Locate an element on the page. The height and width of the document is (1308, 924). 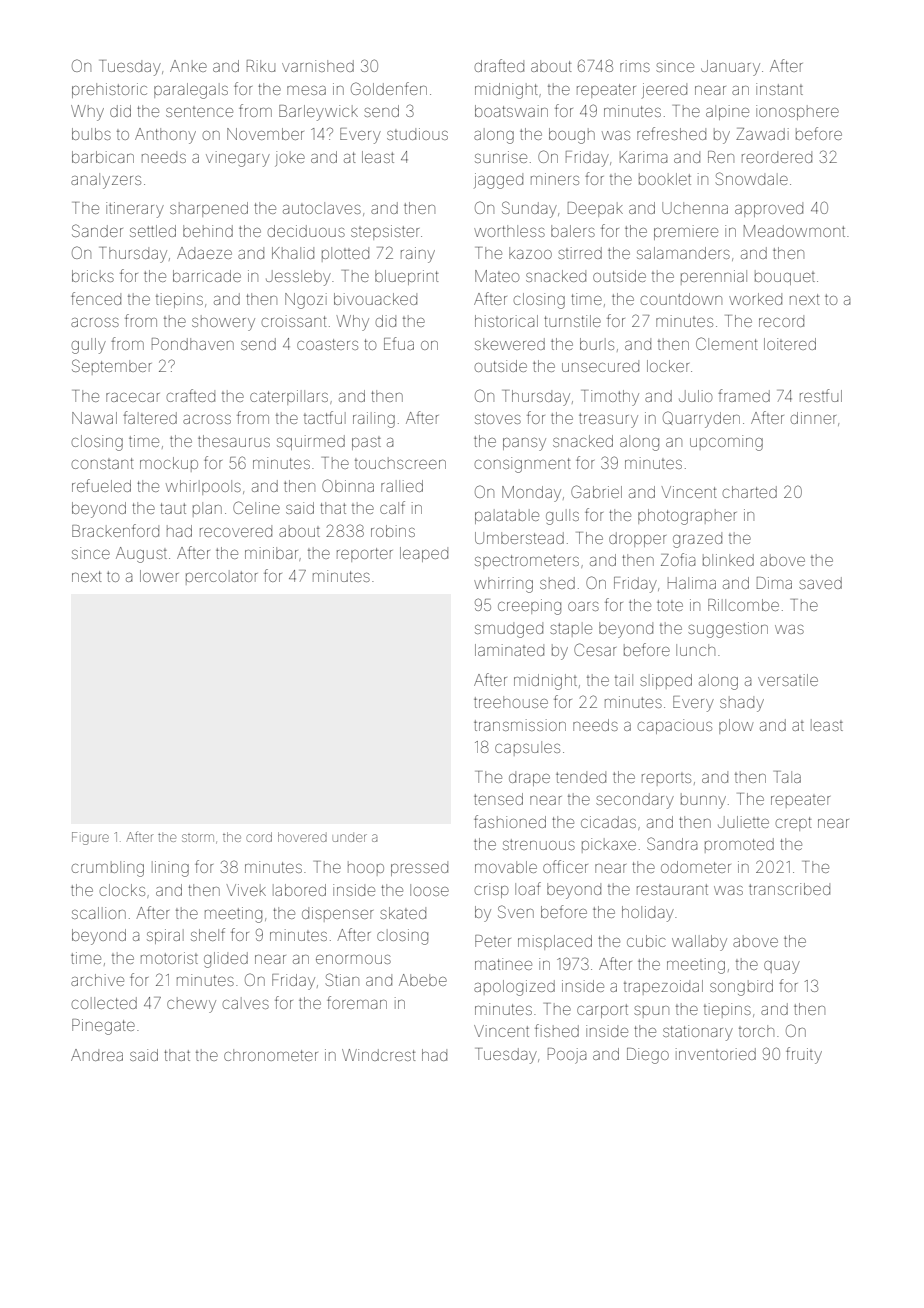
January is located at coordinates (730, 68).
